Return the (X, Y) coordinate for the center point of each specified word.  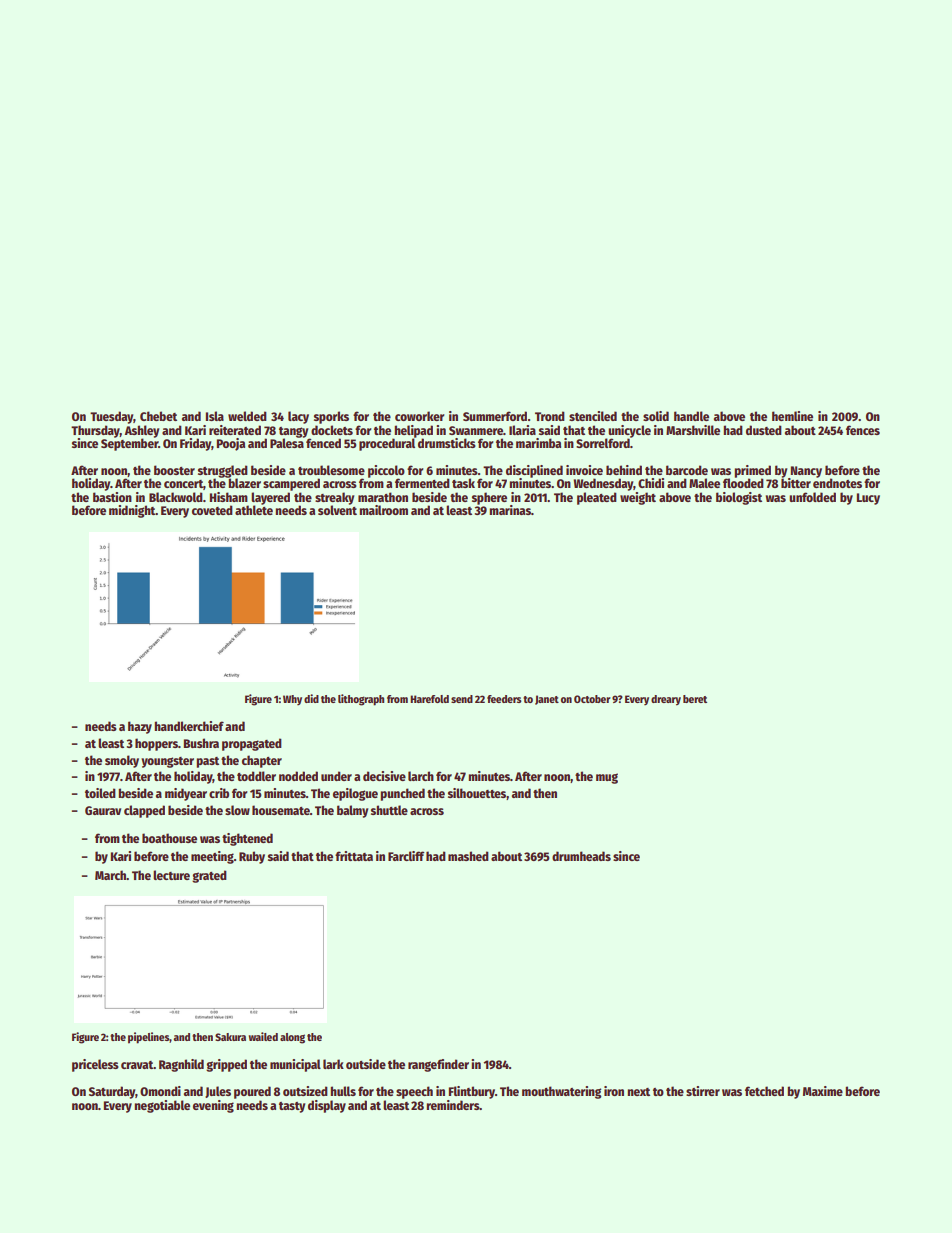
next (638, 1092)
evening (213, 1106)
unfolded (812, 497)
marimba (538, 443)
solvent (337, 510)
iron (614, 1091)
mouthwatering (561, 1092)
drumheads (581, 856)
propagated (252, 744)
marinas (510, 510)
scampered (291, 484)
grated (209, 876)
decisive (384, 776)
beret (695, 699)
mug (607, 778)
